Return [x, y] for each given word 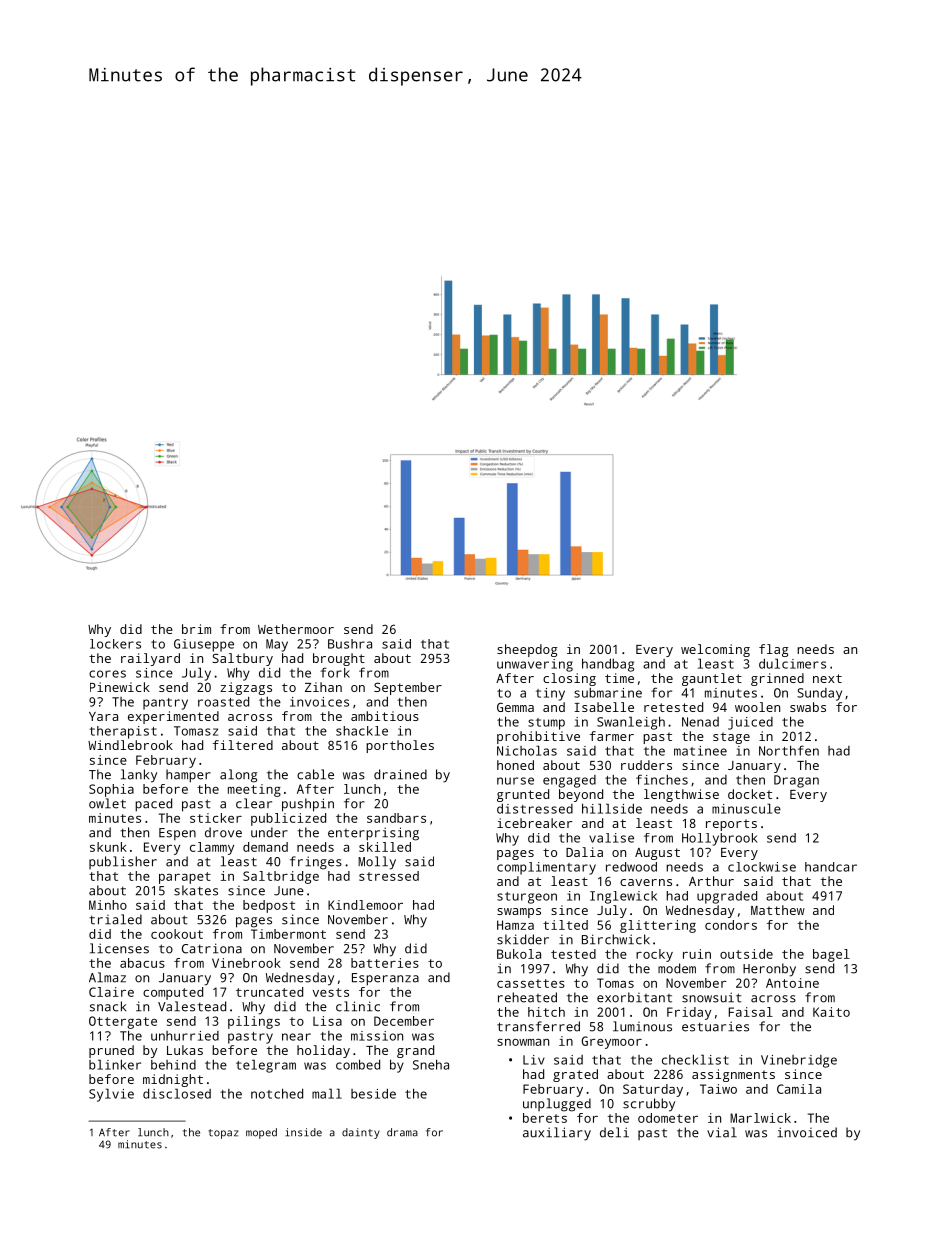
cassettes [531, 983]
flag [773, 650]
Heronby [769, 970]
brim [196, 629]
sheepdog [527, 650]
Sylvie [111, 1095]
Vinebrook [246, 963]
